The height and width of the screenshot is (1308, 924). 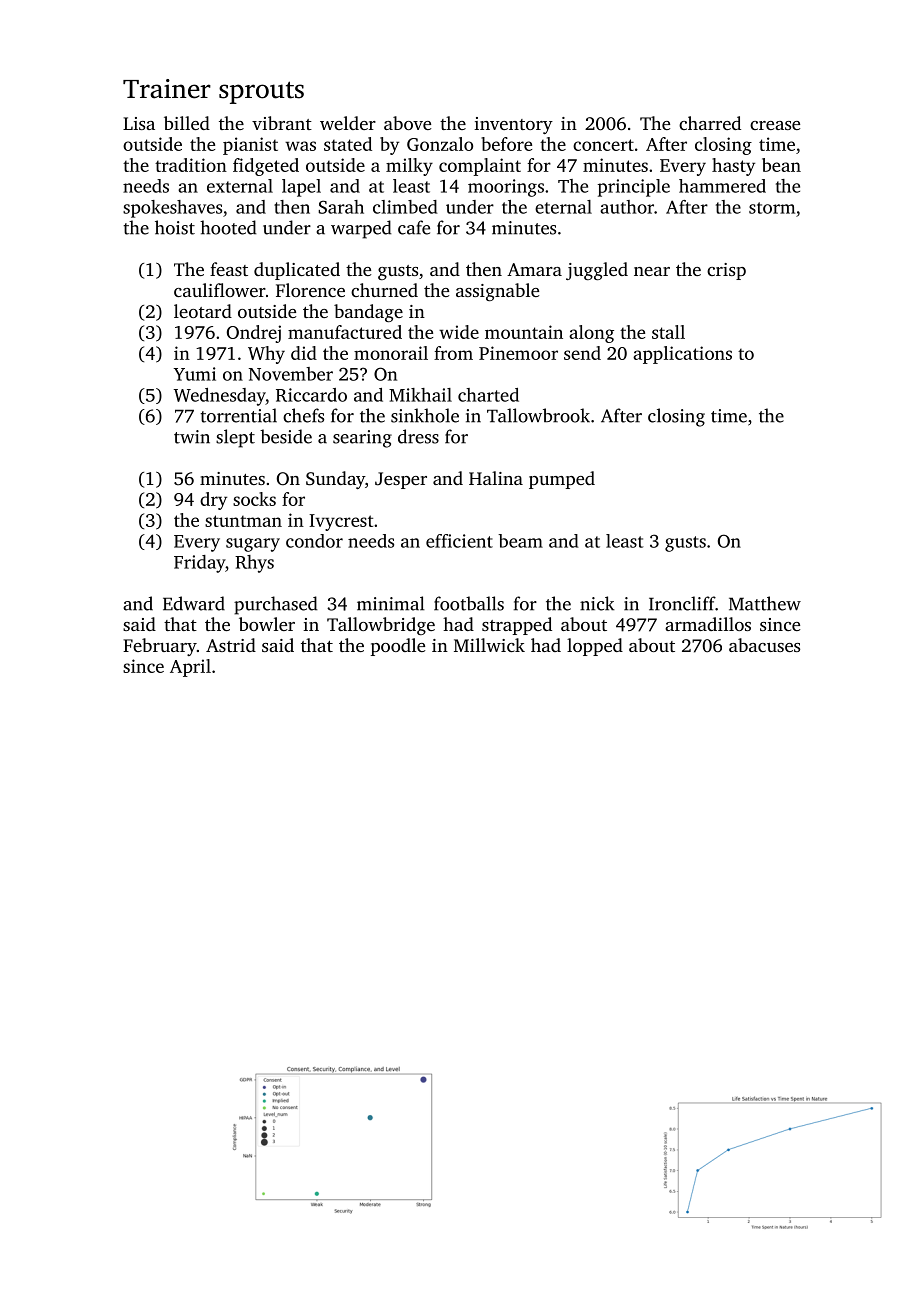 What do you see at coordinates (765, 603) in the screenshot?
I see `Matthew` at bounding box center [765, 603].
